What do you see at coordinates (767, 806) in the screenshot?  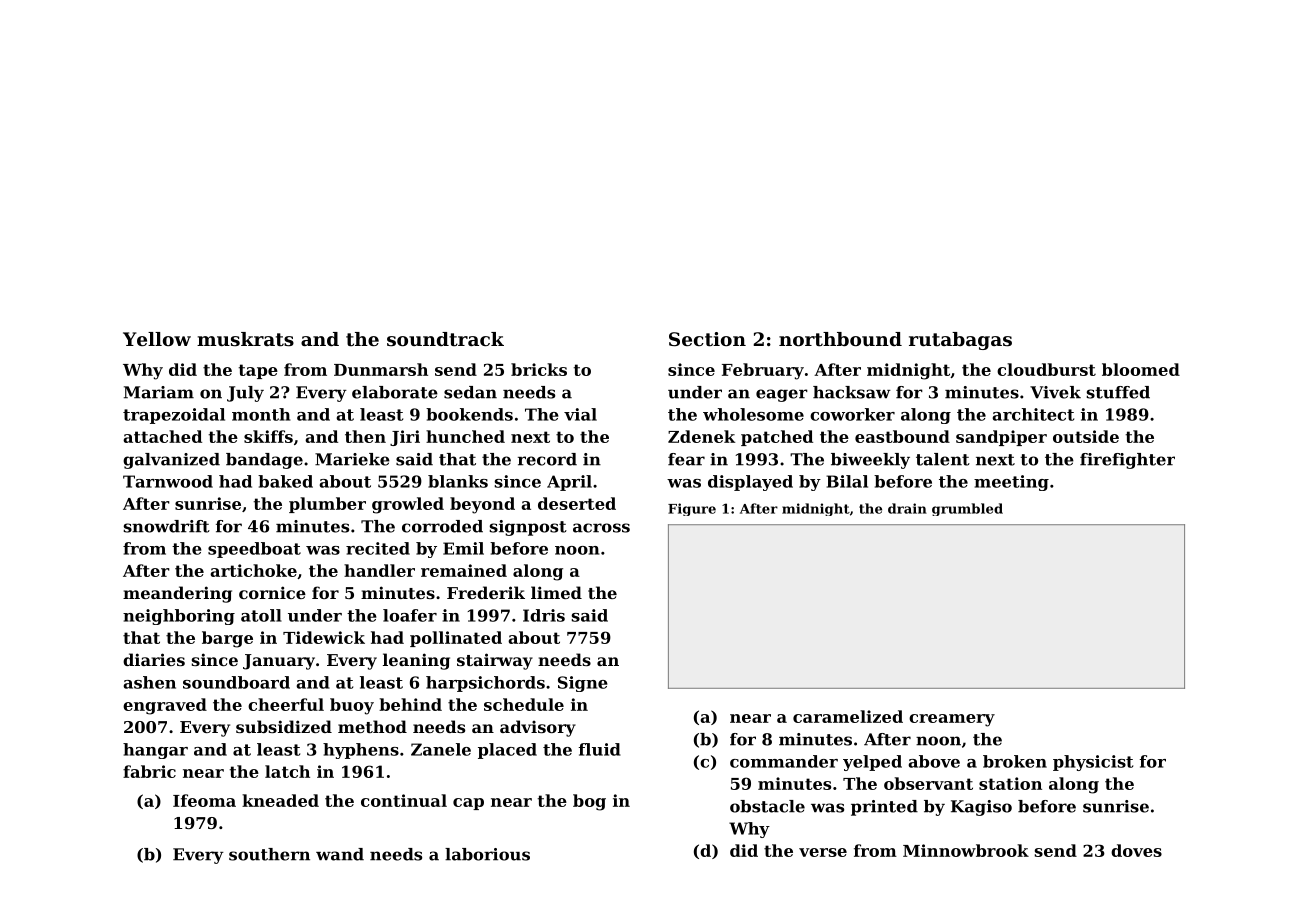 I see `obstacle` at bounding box center [767, 806].
